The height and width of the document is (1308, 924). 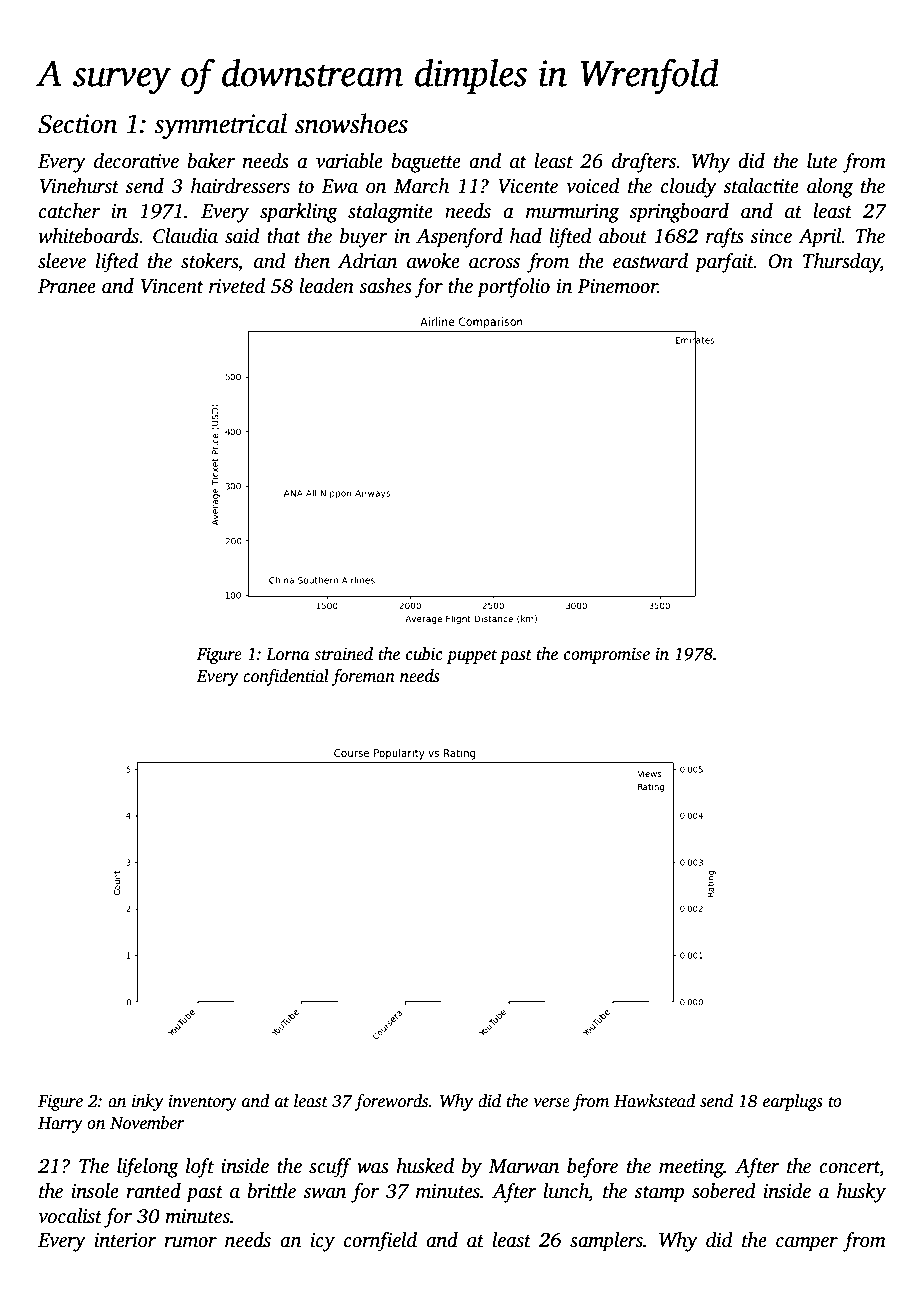 What do you see at coordinates (363, 677) in the document?
I see `foreman` at bounding box center [363, 677].
